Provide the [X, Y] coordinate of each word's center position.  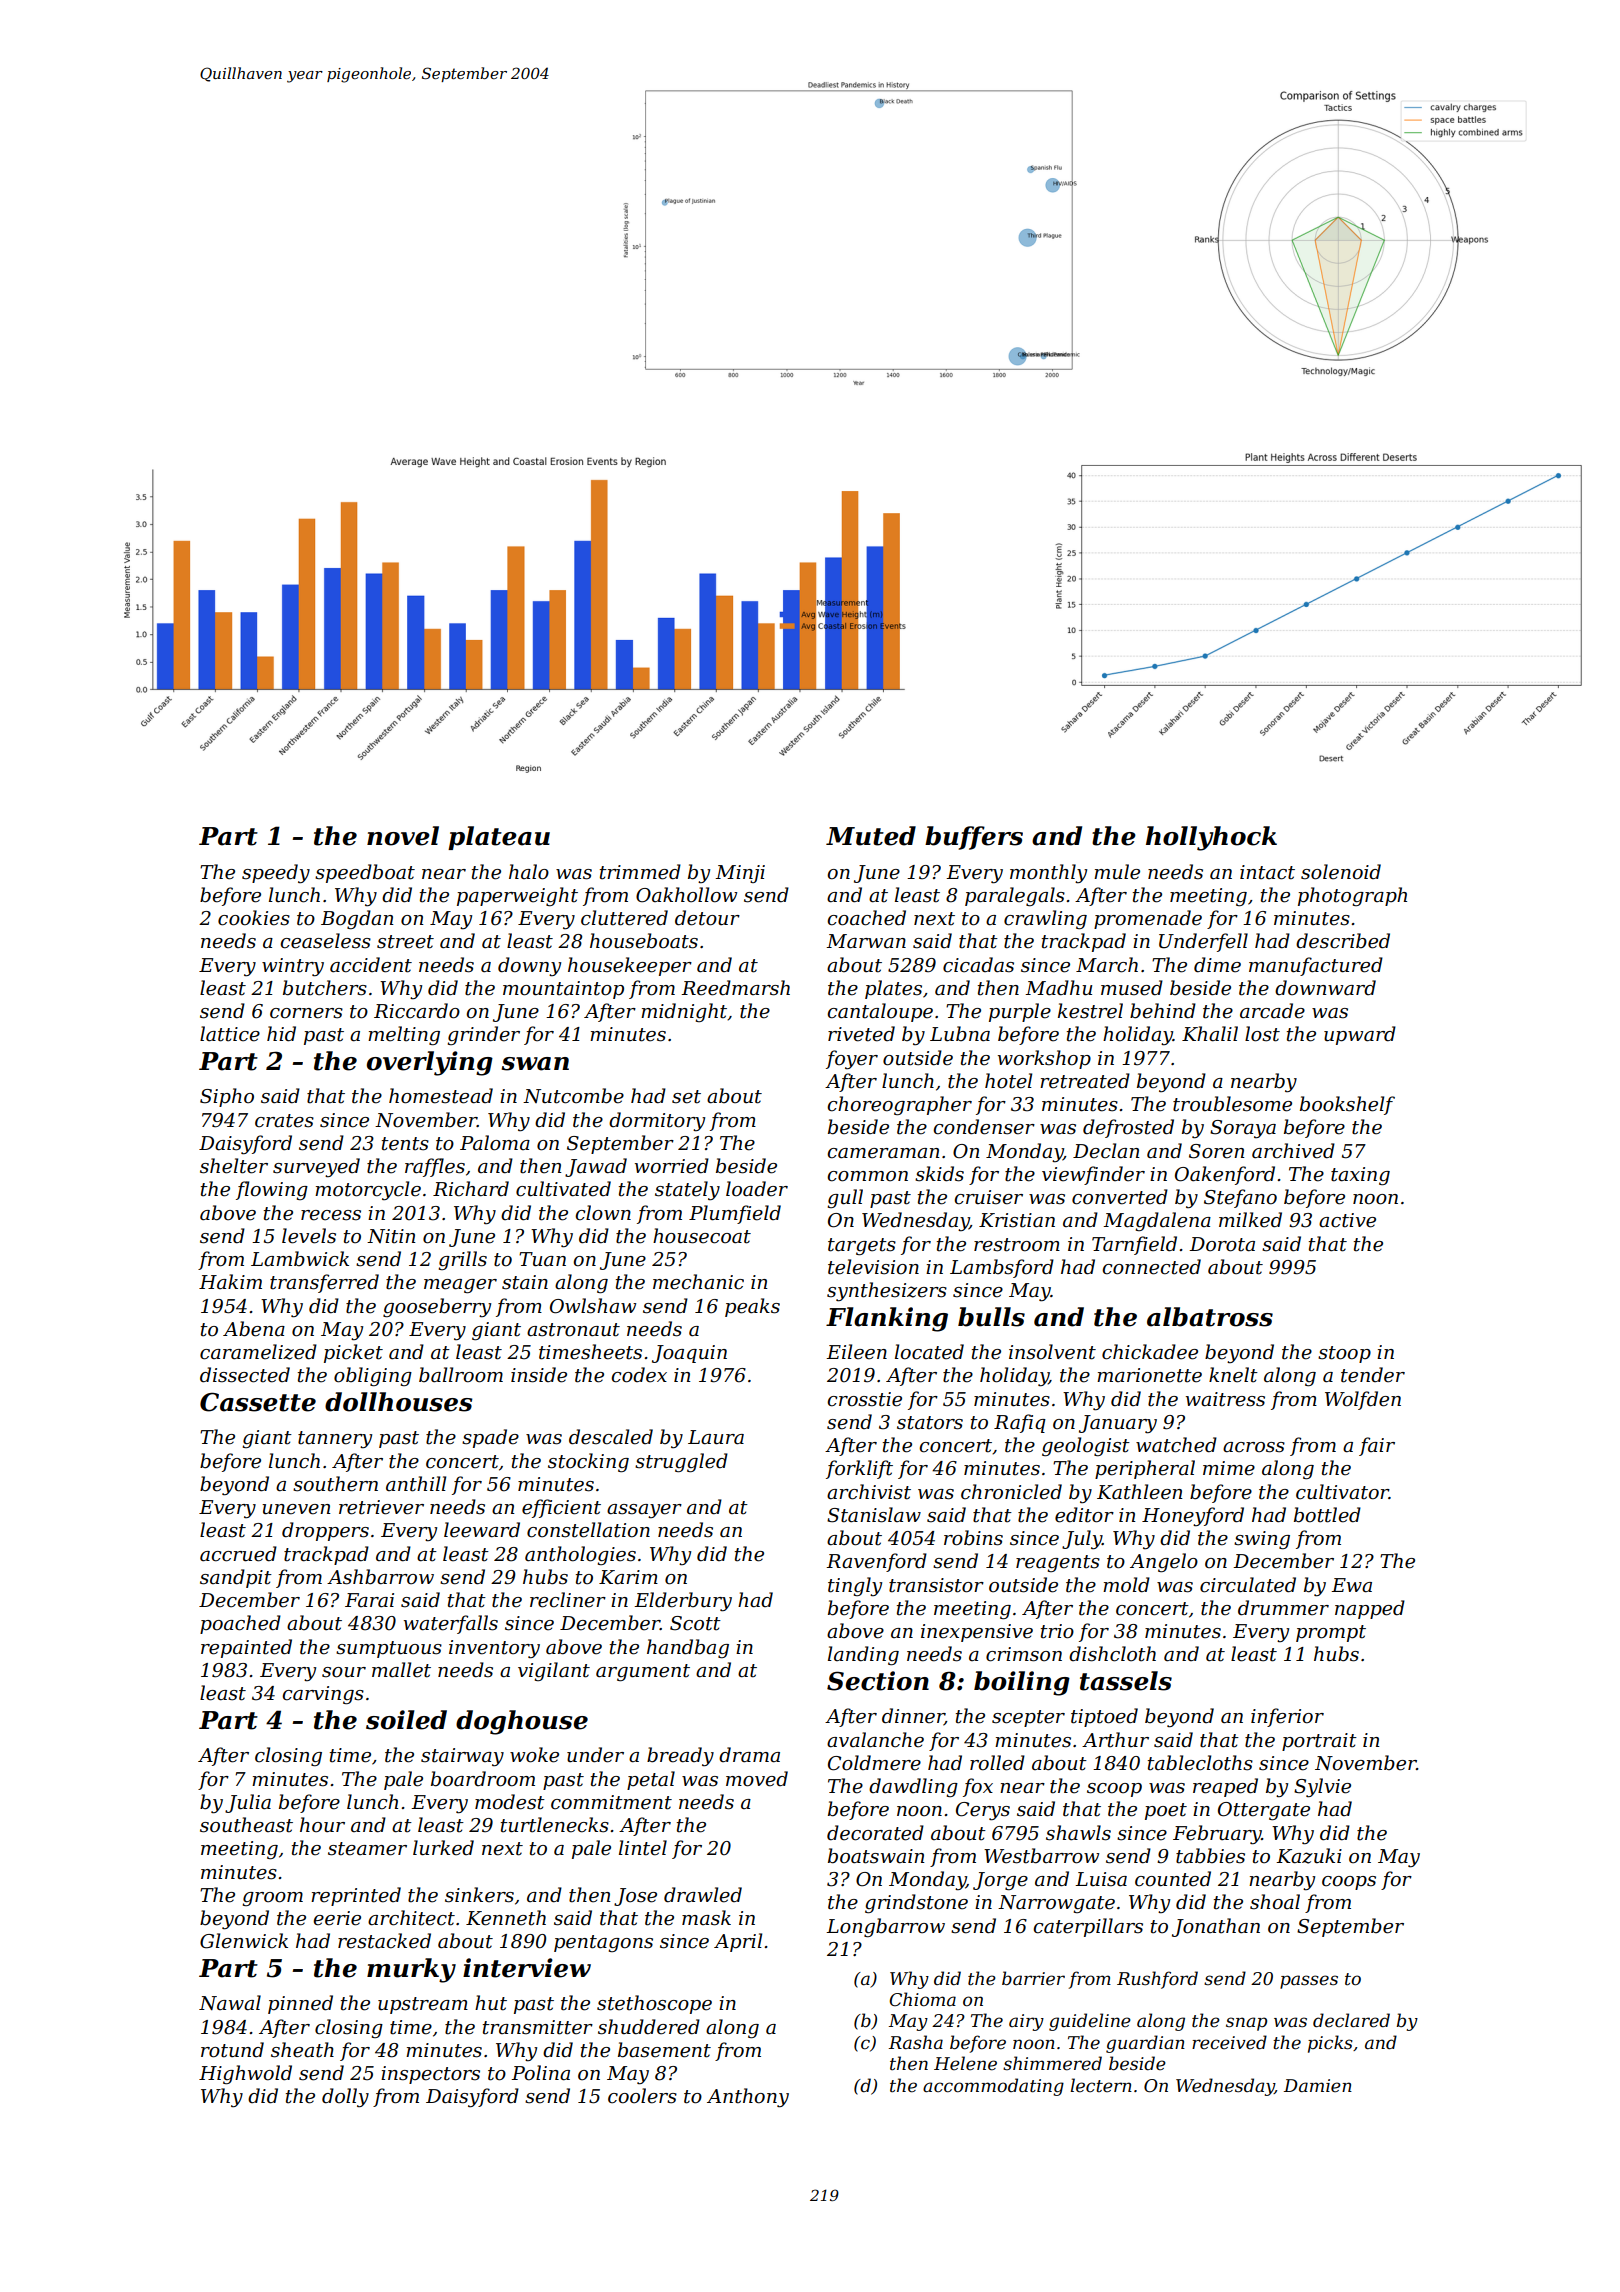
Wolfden [1363, 1400]
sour [344, 1672]
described [1343, 941]
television [873, 1267]
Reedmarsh [735, 988]
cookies [254, 918]
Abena [254, 1329]
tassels [1126, 1681]
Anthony [748, 2098]
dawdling [913, 1787]
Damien [1318, 2085]
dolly [345, 2097]
